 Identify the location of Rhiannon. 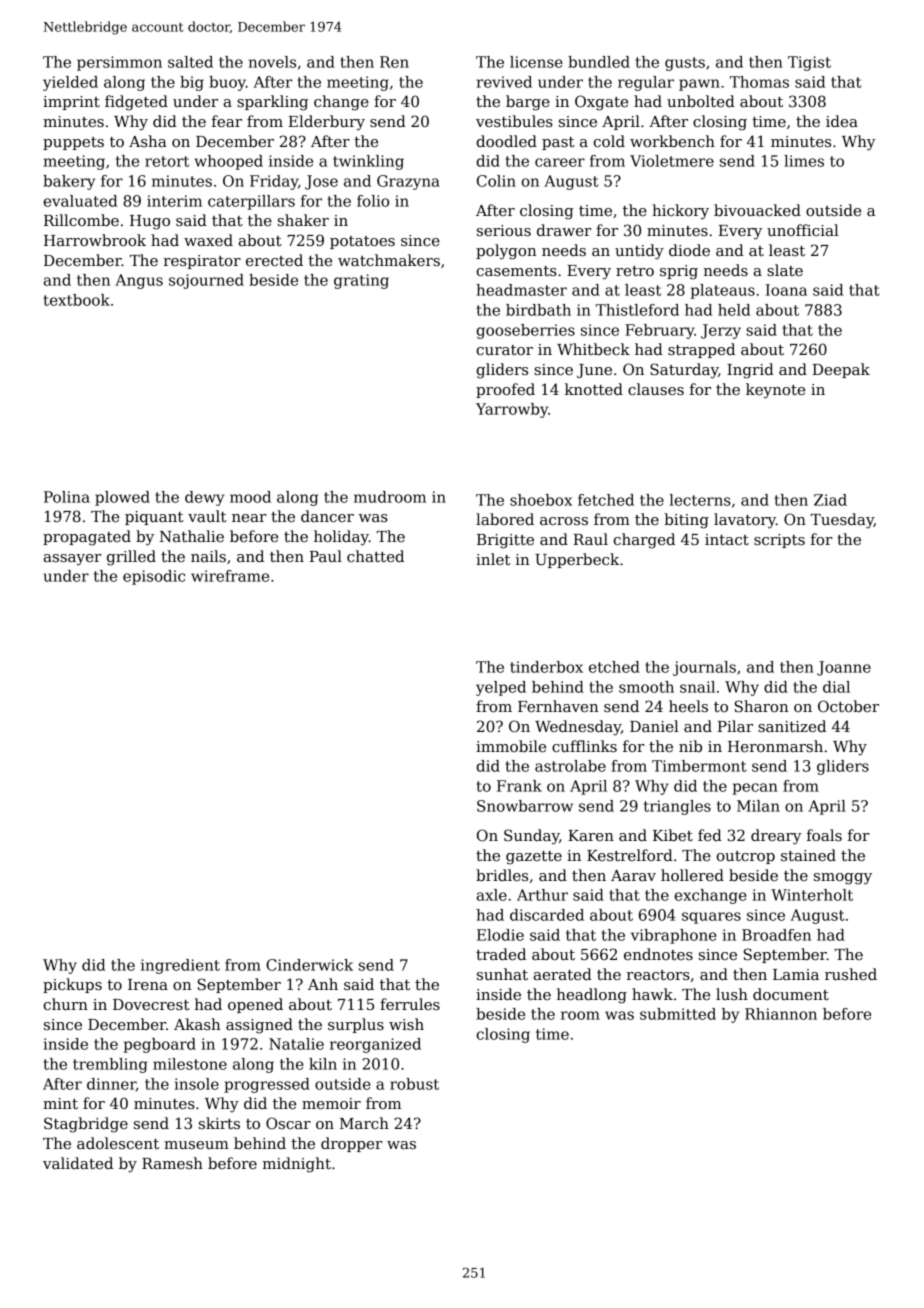
(781, 1014).
